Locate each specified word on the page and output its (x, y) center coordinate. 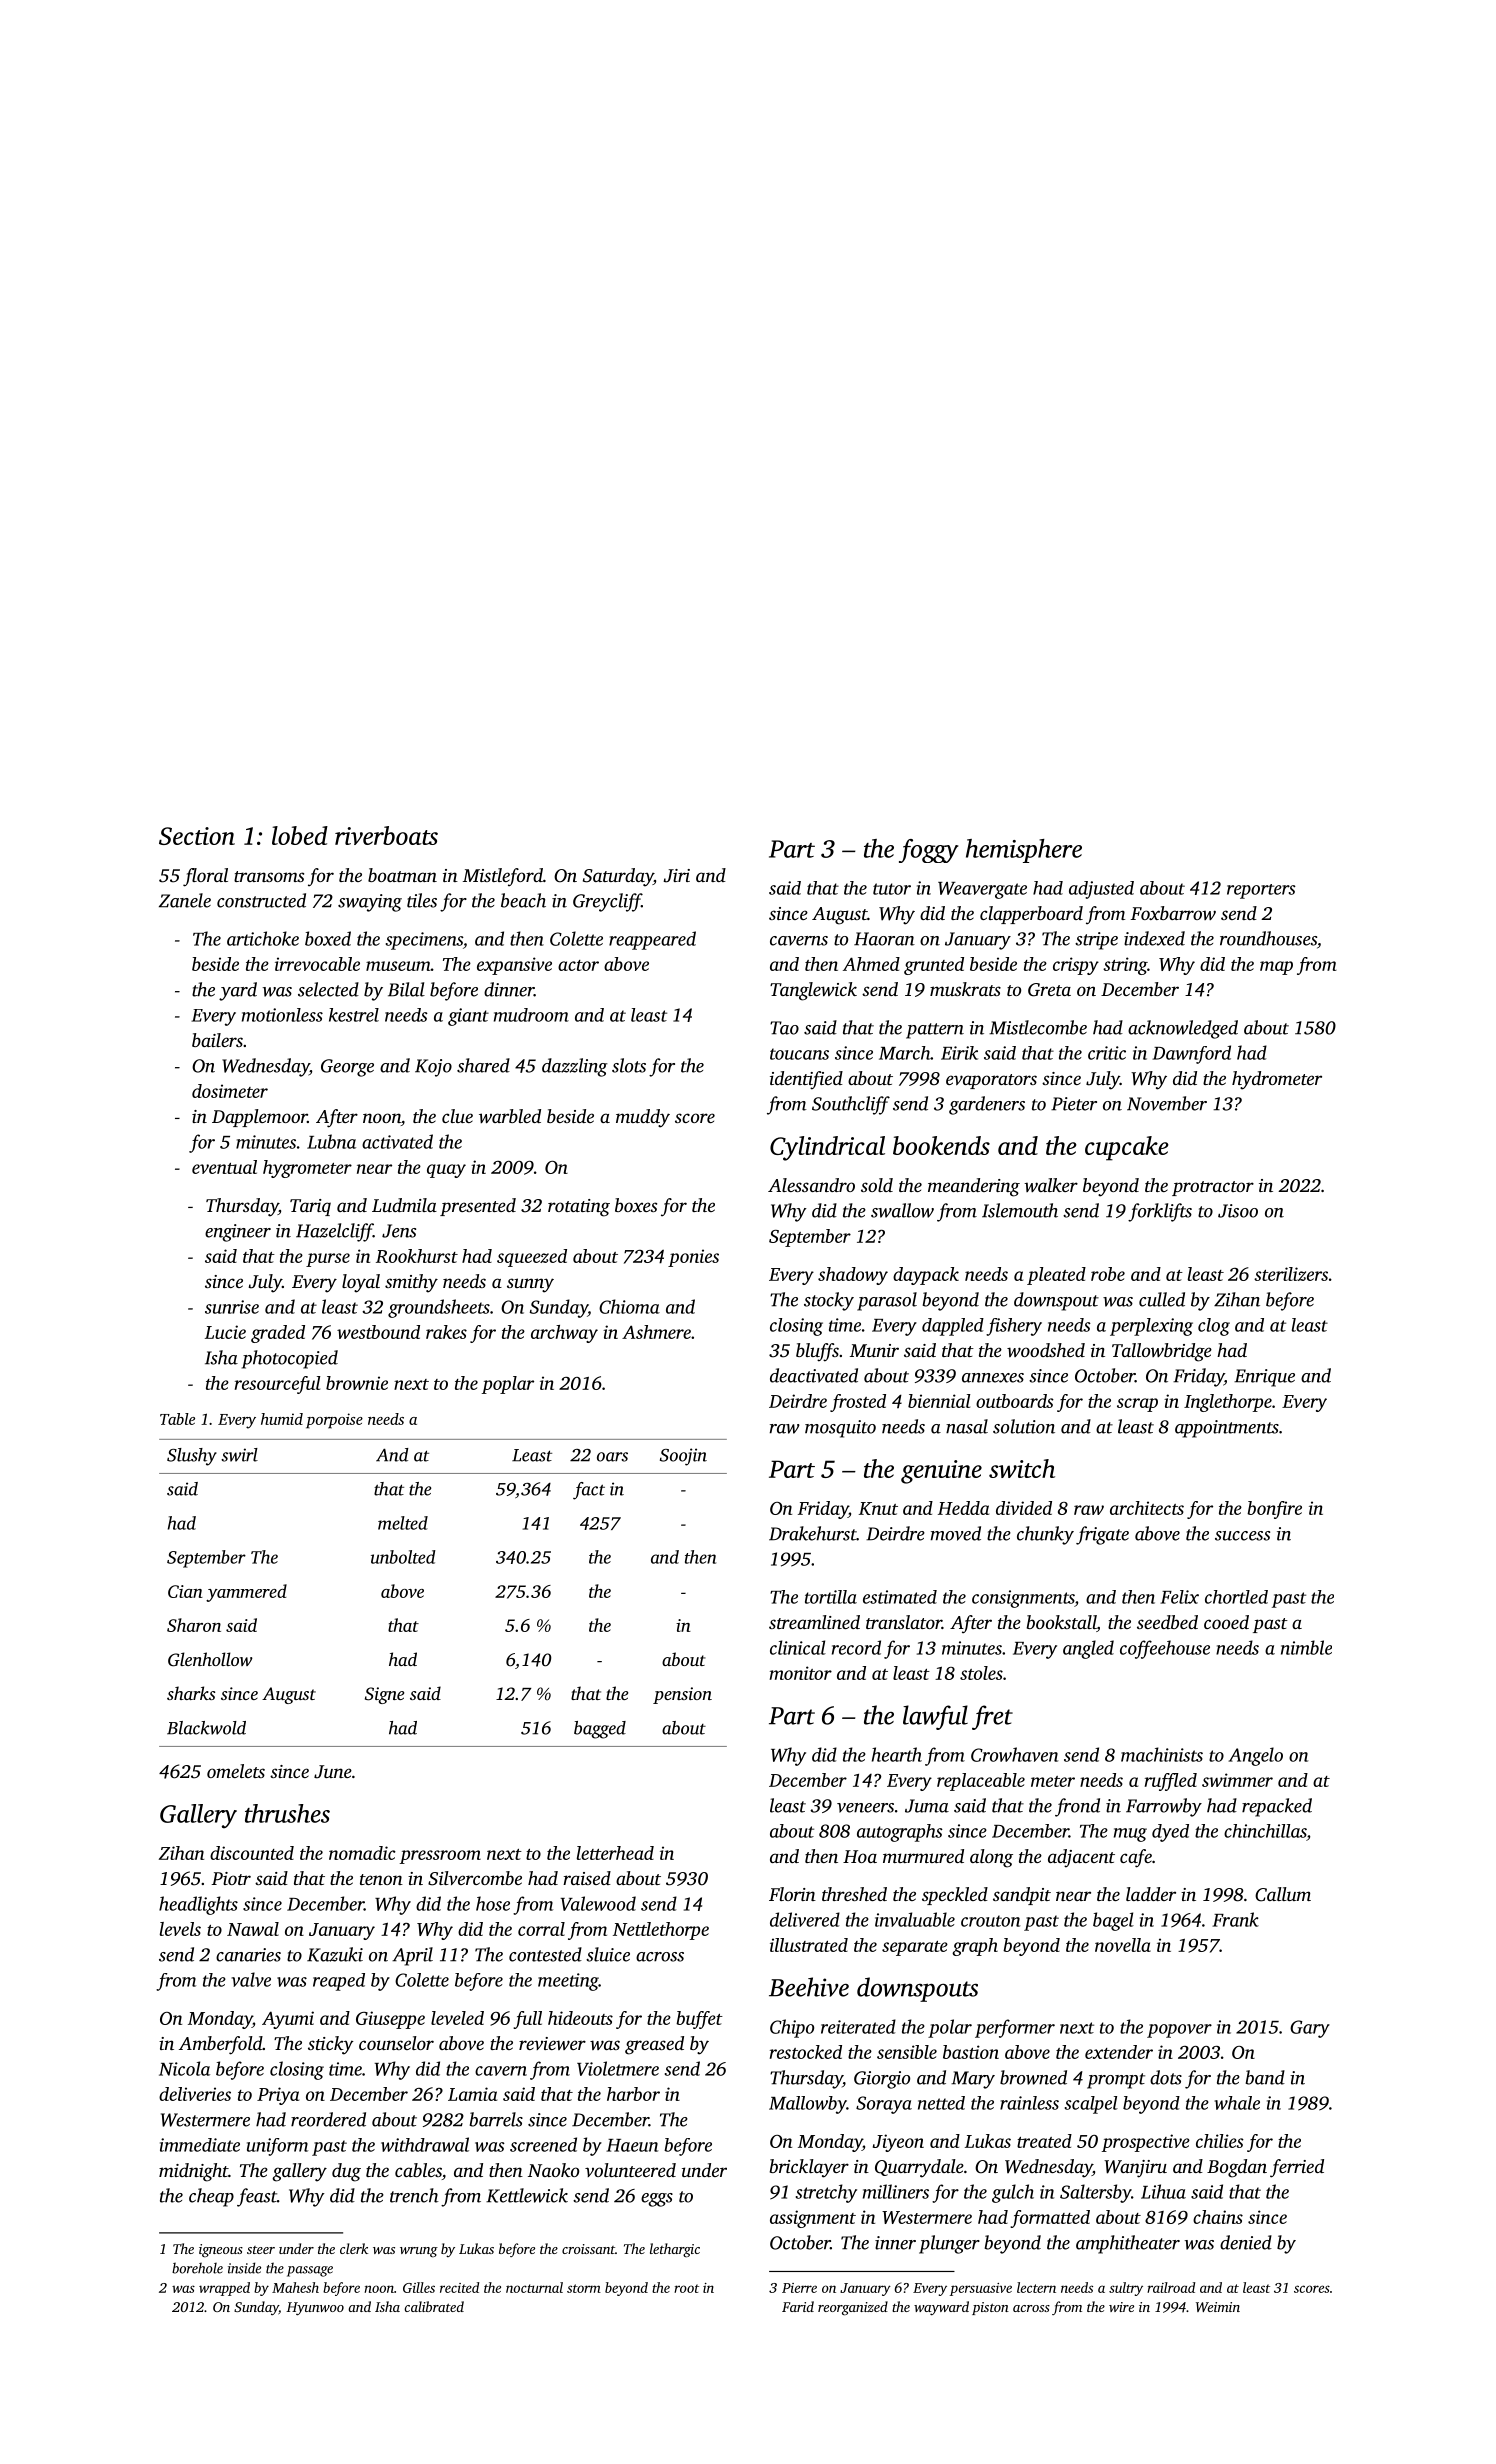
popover (1179, 2031)
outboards (1015, 1401)
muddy (643, 1118)
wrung (419, 2252)
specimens (424, 941)
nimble (1306, 1647)
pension (682, 1695)
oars (612, 1457)
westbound (378, 1332)
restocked (806, 2052)
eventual (224, 1167)
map (1276, 968)
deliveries (195, 2094)
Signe (384, 1695)
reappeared (652, 940)
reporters (1261, 891)
